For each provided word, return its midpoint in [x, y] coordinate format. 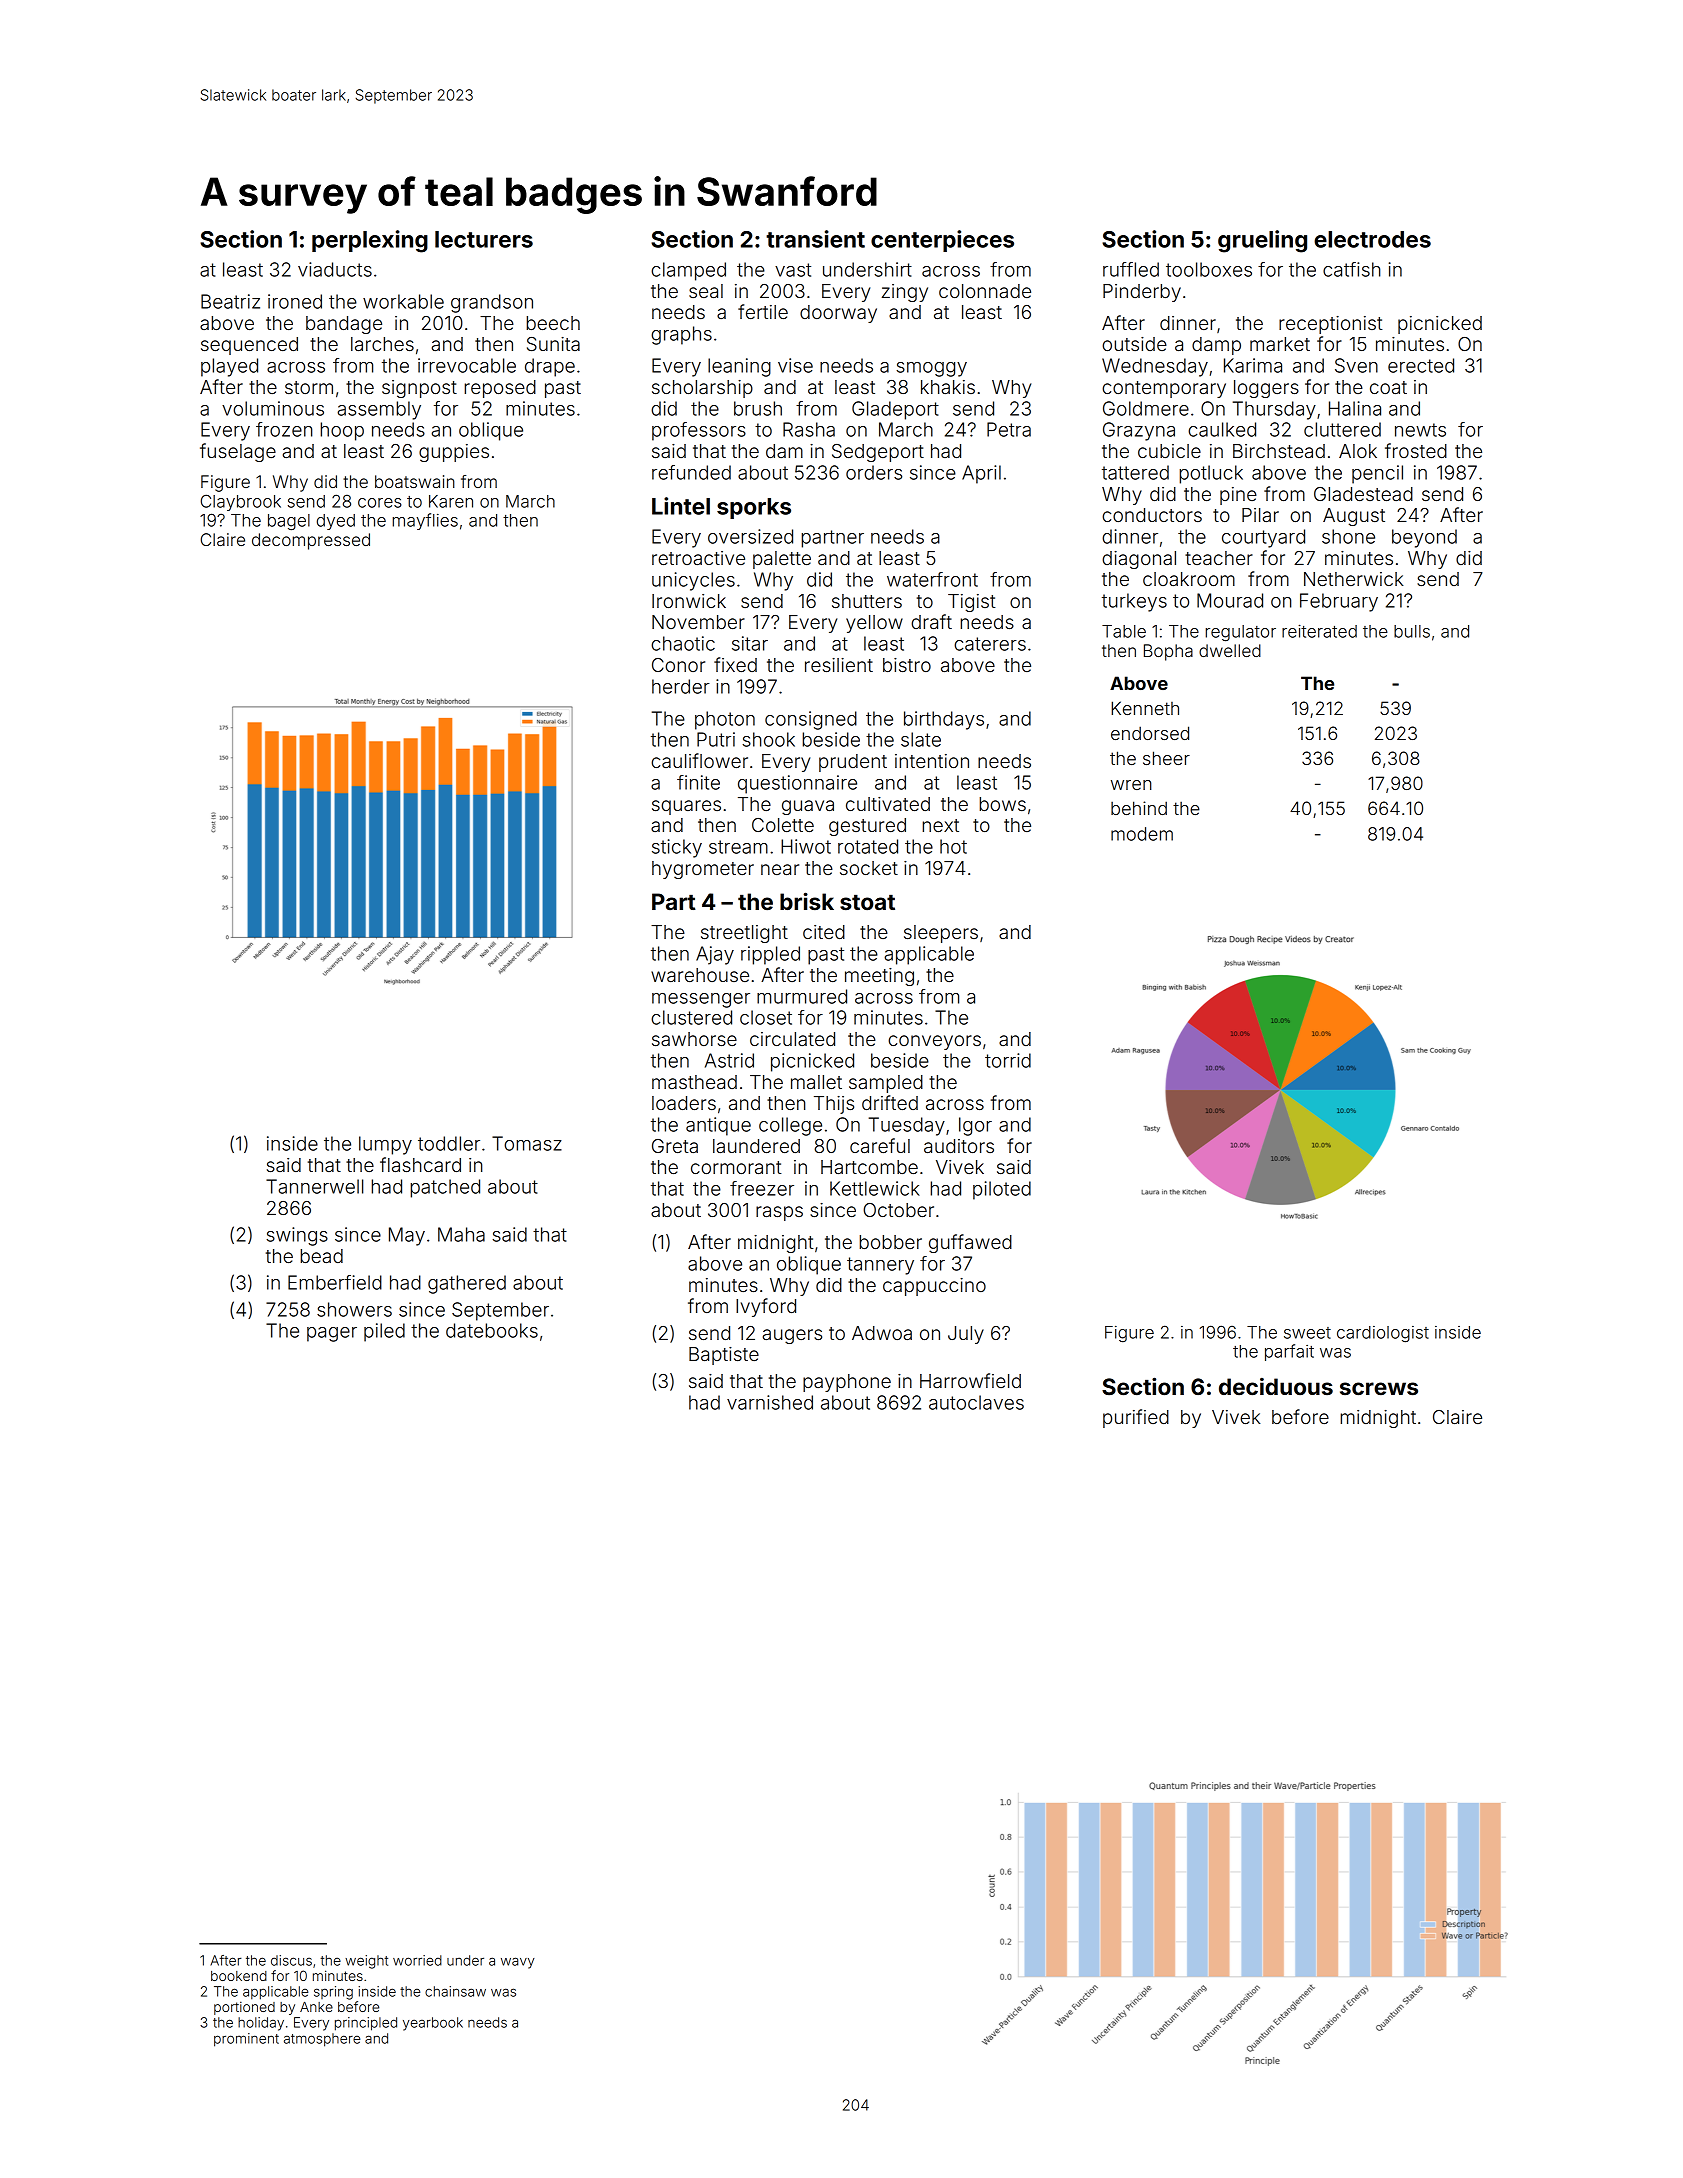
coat [1388, 387]
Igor [975, 1126]
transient [815, 239]
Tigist [972, 603]
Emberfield [335, 1282]
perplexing [370, 241]
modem [1142, 834]
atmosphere [322, 2040]
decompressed [311, 541]
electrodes [1372, 239]
